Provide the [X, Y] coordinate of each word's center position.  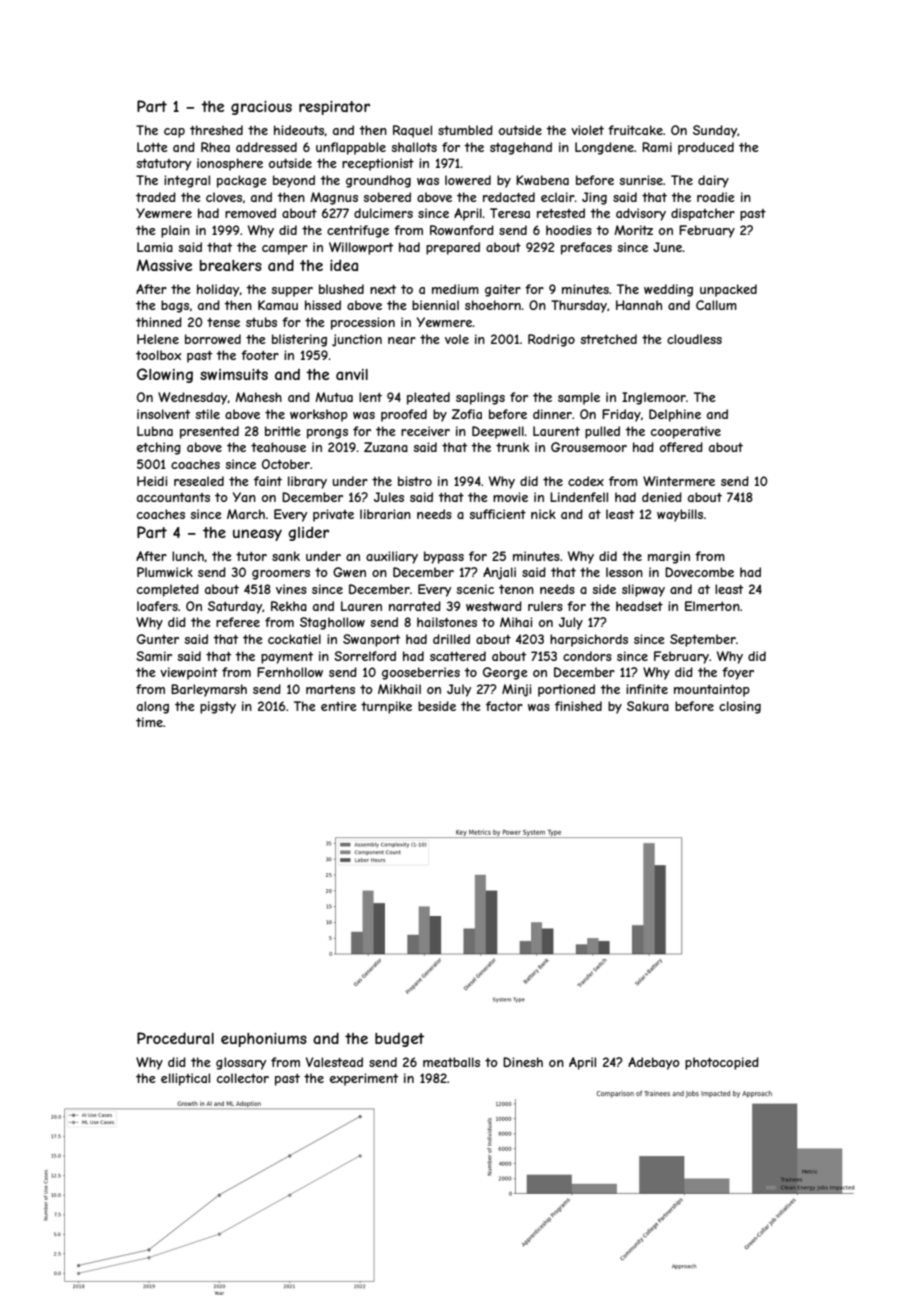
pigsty [218, 707]
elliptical [185, 1079]
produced [706, 148]
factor [504, 706]
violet [587, 130]
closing [740, 707]
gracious [261, 108]
